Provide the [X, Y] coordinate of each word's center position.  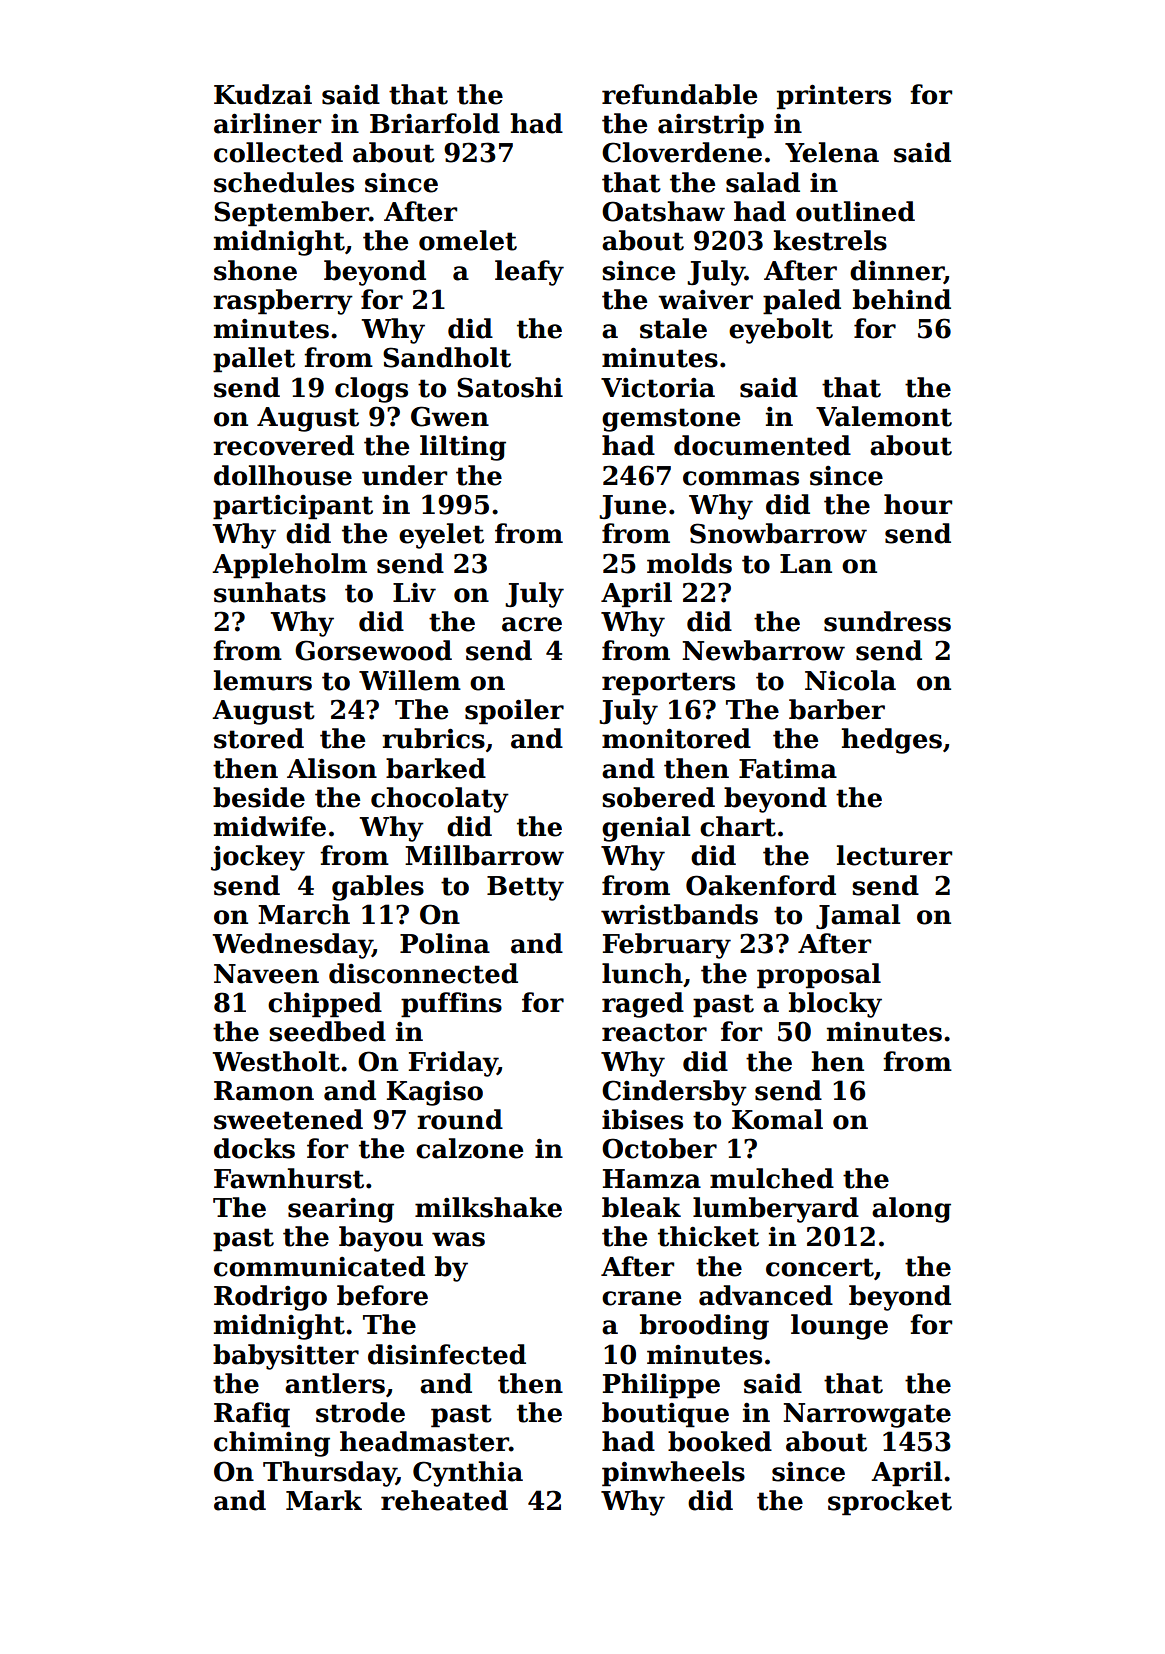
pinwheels [673, 1474]
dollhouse [283, 475]
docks [254, 1148]
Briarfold [435, 123]
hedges [891, 741]
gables [378, 888]
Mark [324, 1500]
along [911, 1210]
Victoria [658, 388]
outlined [855, 211]
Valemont [884, 416]
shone [255, 270]
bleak [641, 1207]
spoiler [514, 712]
